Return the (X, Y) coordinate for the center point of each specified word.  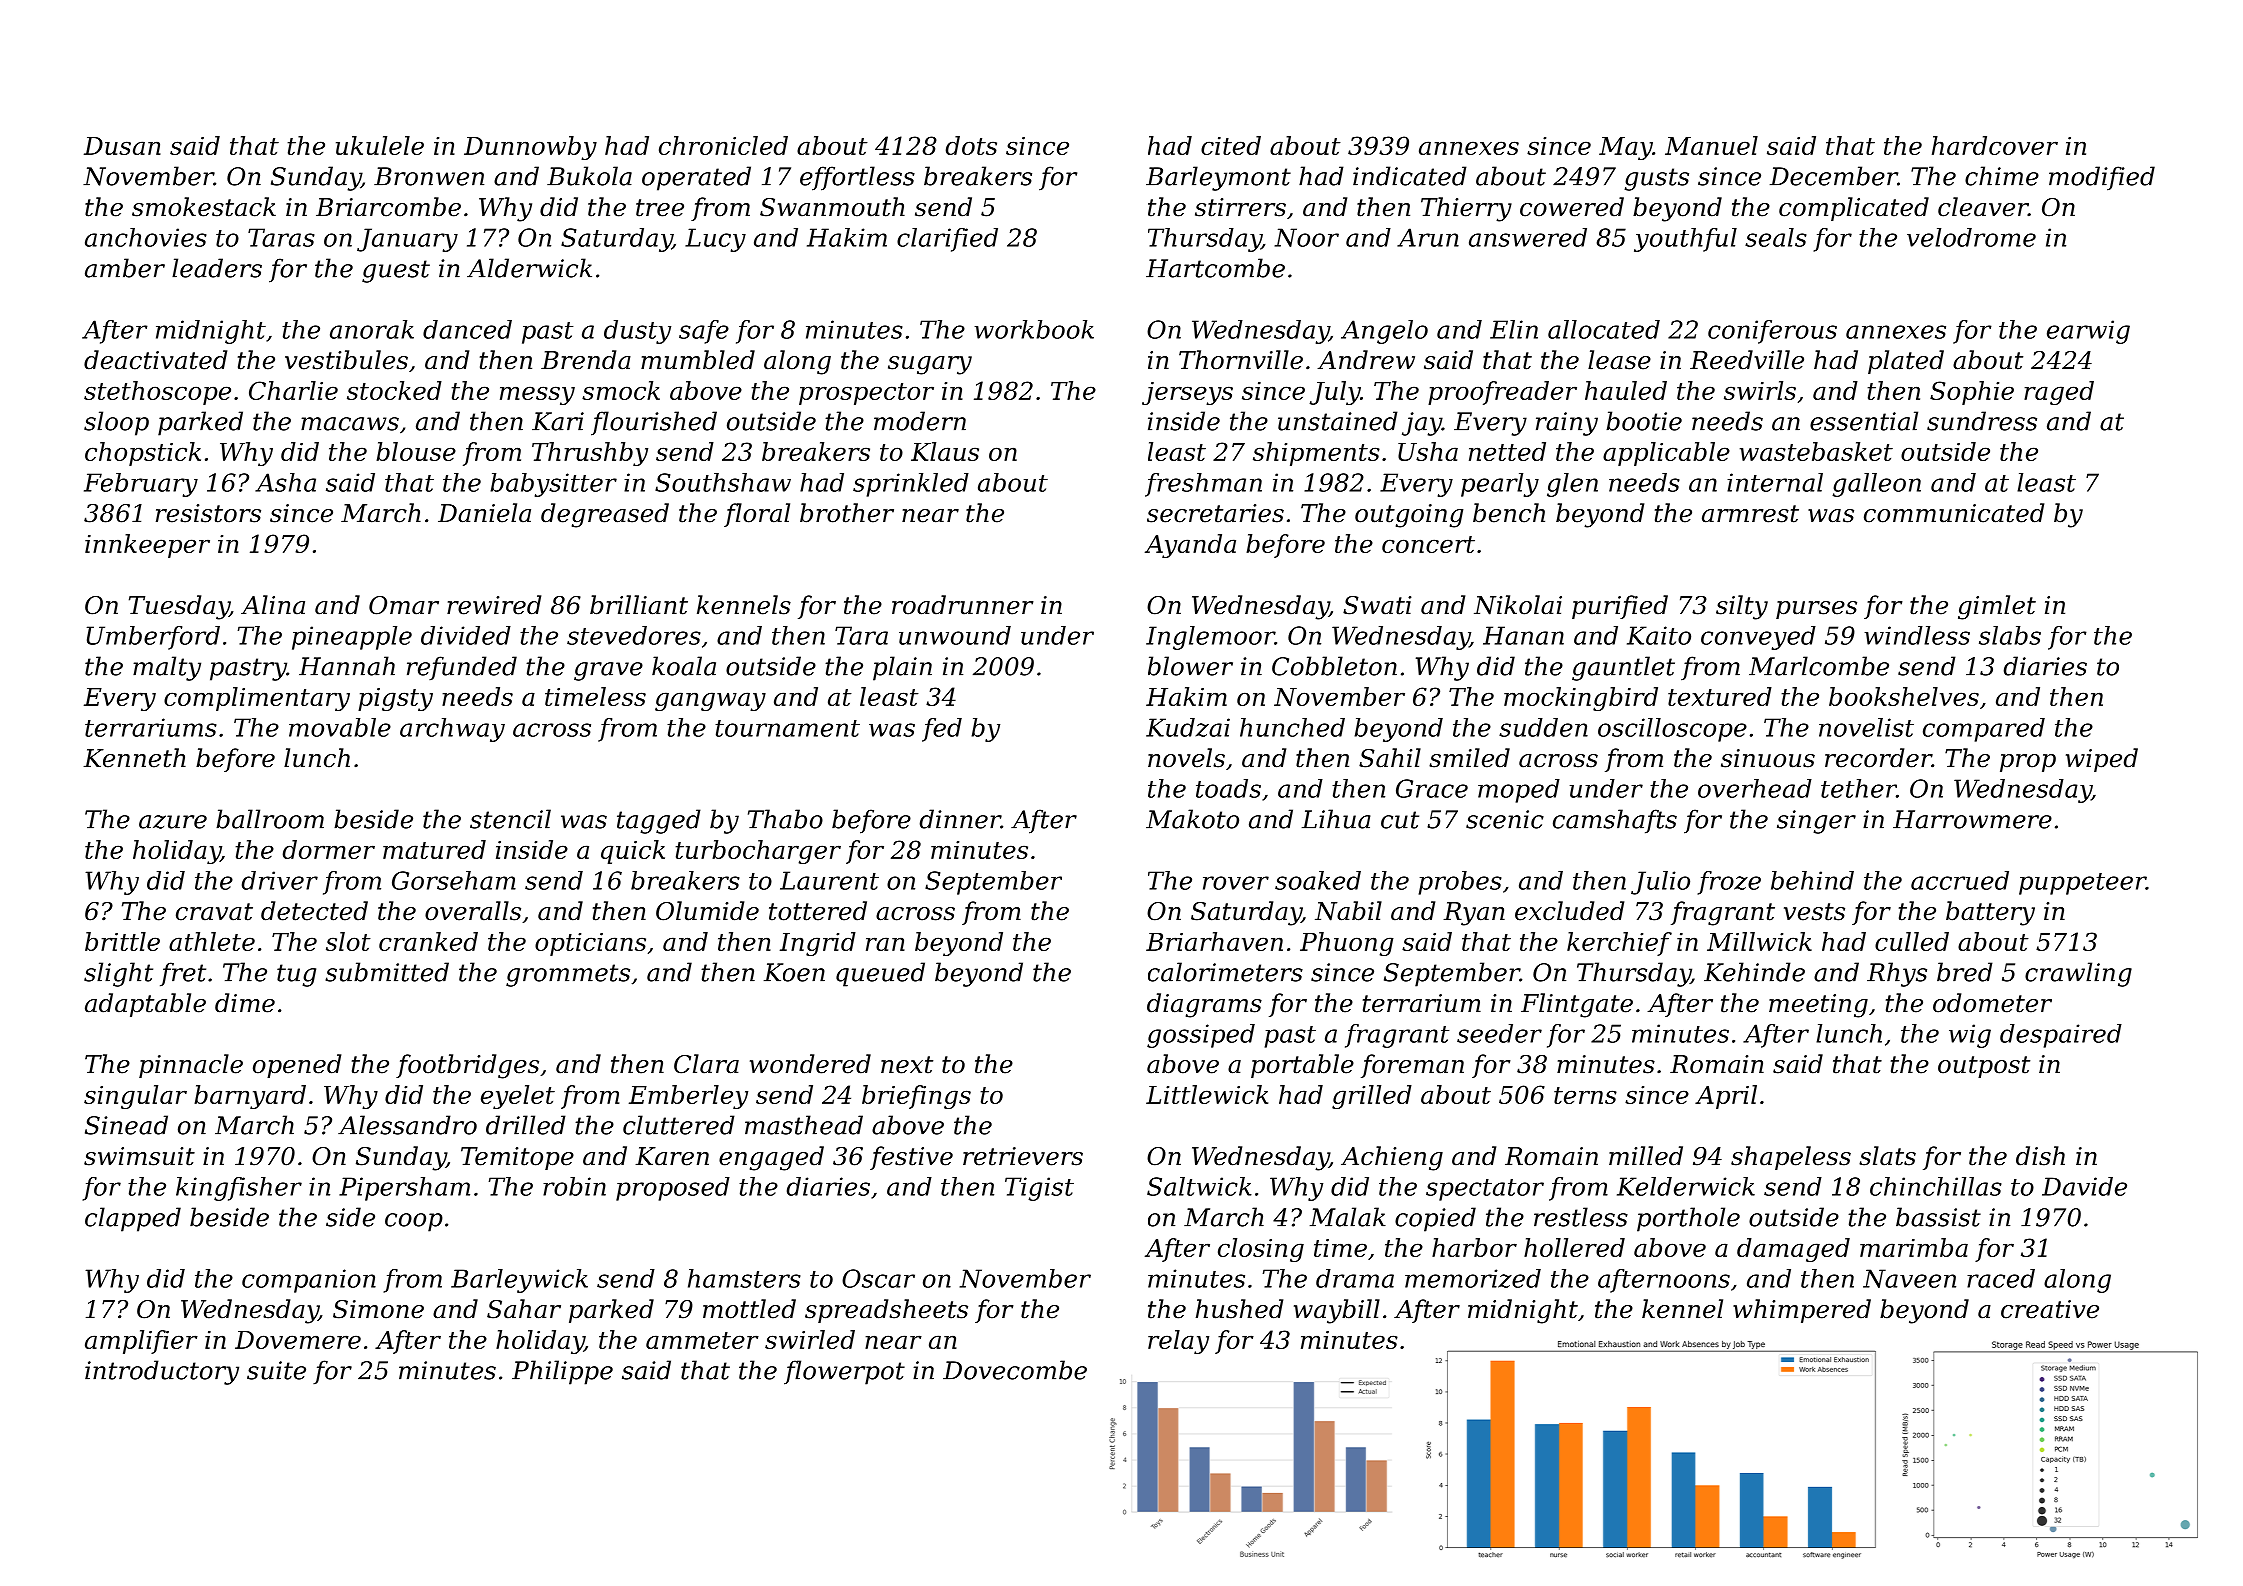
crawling (2078, 974)
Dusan (122, 146)
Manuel (1711, 145)
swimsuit (139, 1156)
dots (971, 145)
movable (340, 727)
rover (1236, 883)
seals (1776, 237)
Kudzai (1188, 727)
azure (173, 822)
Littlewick (1207, 1094)
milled (1646, 1156)
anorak (372, 329)
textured (1720, 696)
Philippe (562, 1372)
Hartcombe (1215, 268)
